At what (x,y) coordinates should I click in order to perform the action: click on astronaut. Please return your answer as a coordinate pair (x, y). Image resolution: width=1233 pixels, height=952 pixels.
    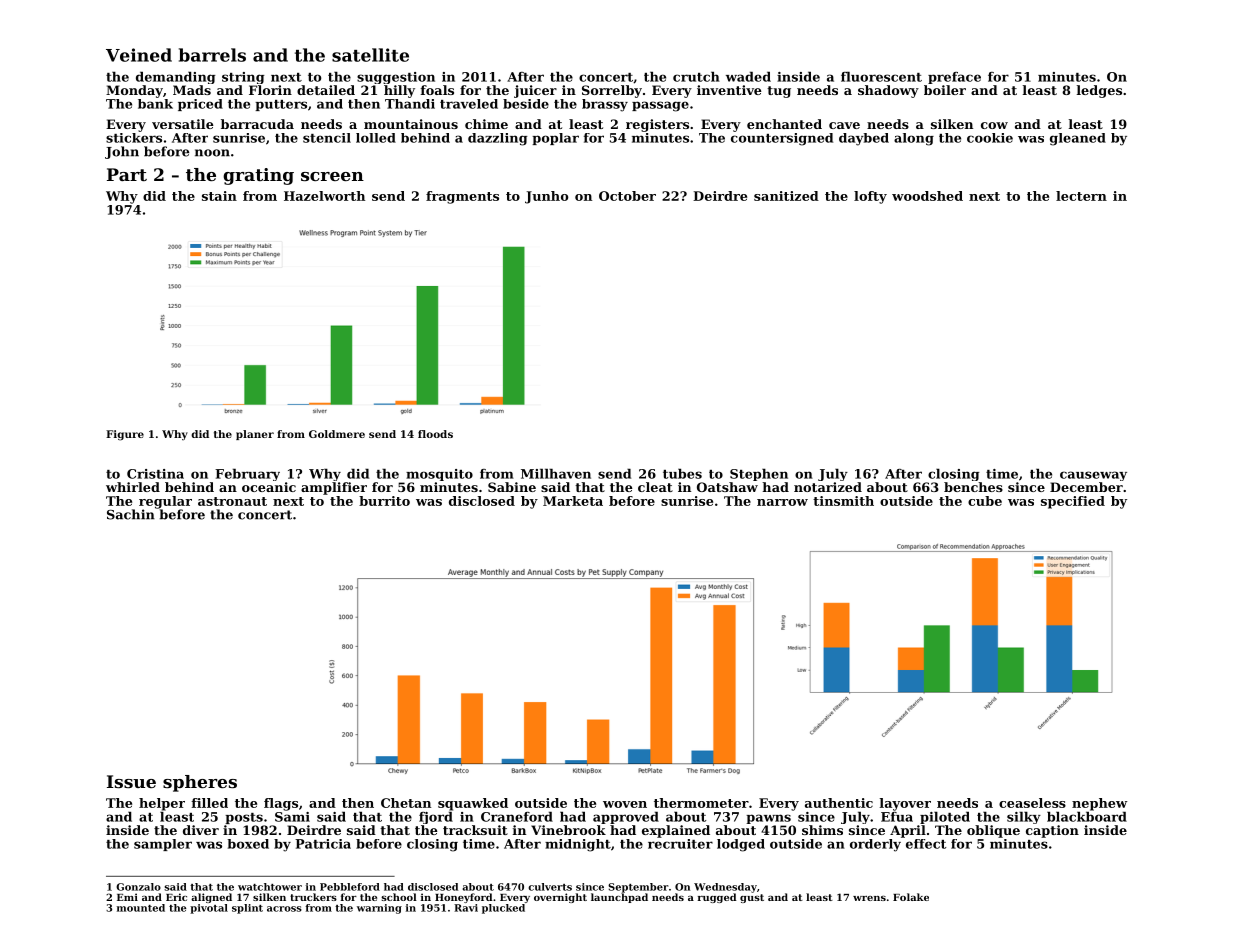
    Looking at the image, I should click on (232, 501).
